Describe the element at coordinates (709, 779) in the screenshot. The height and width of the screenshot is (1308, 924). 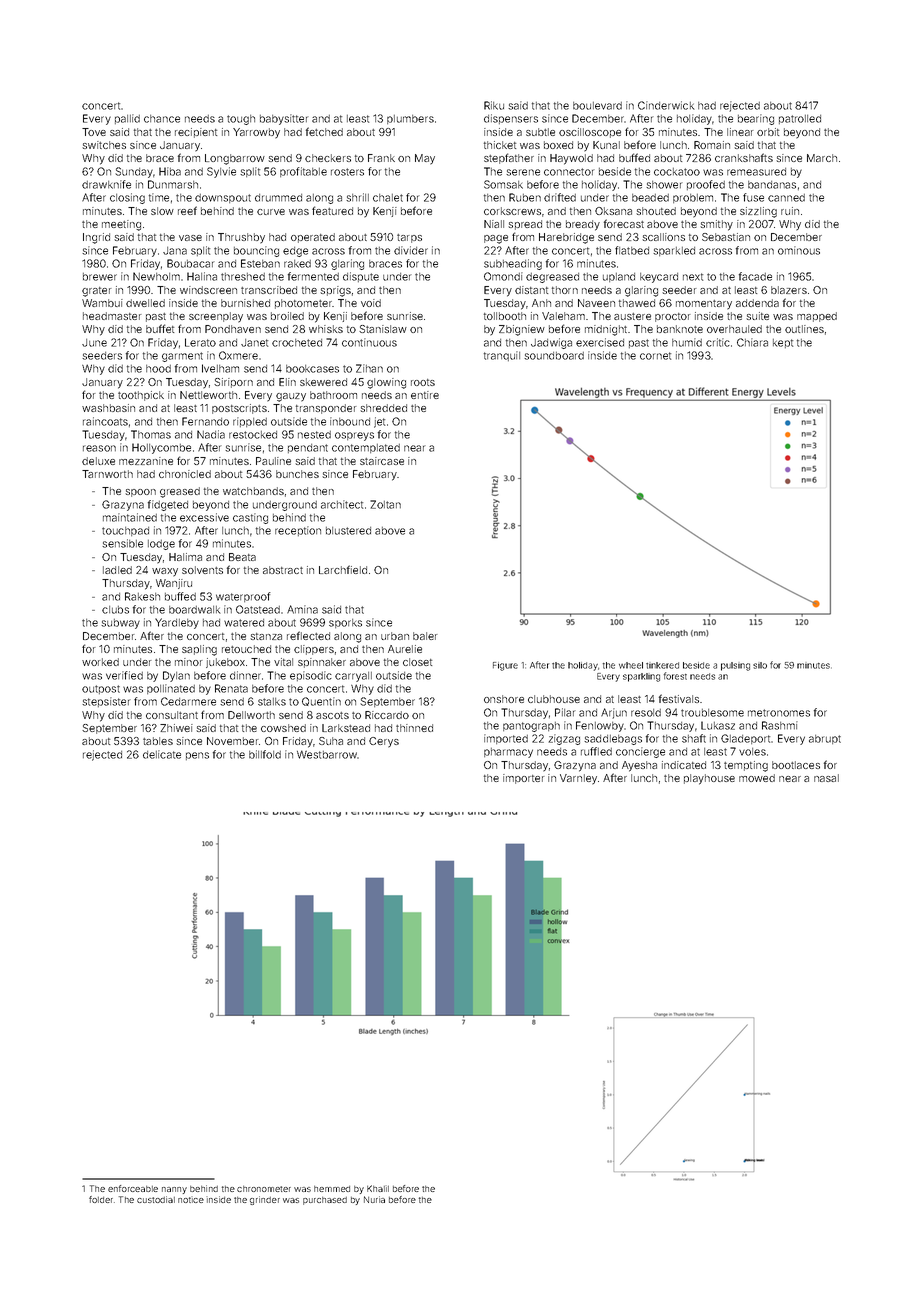
I see `playhouse` at that location.
